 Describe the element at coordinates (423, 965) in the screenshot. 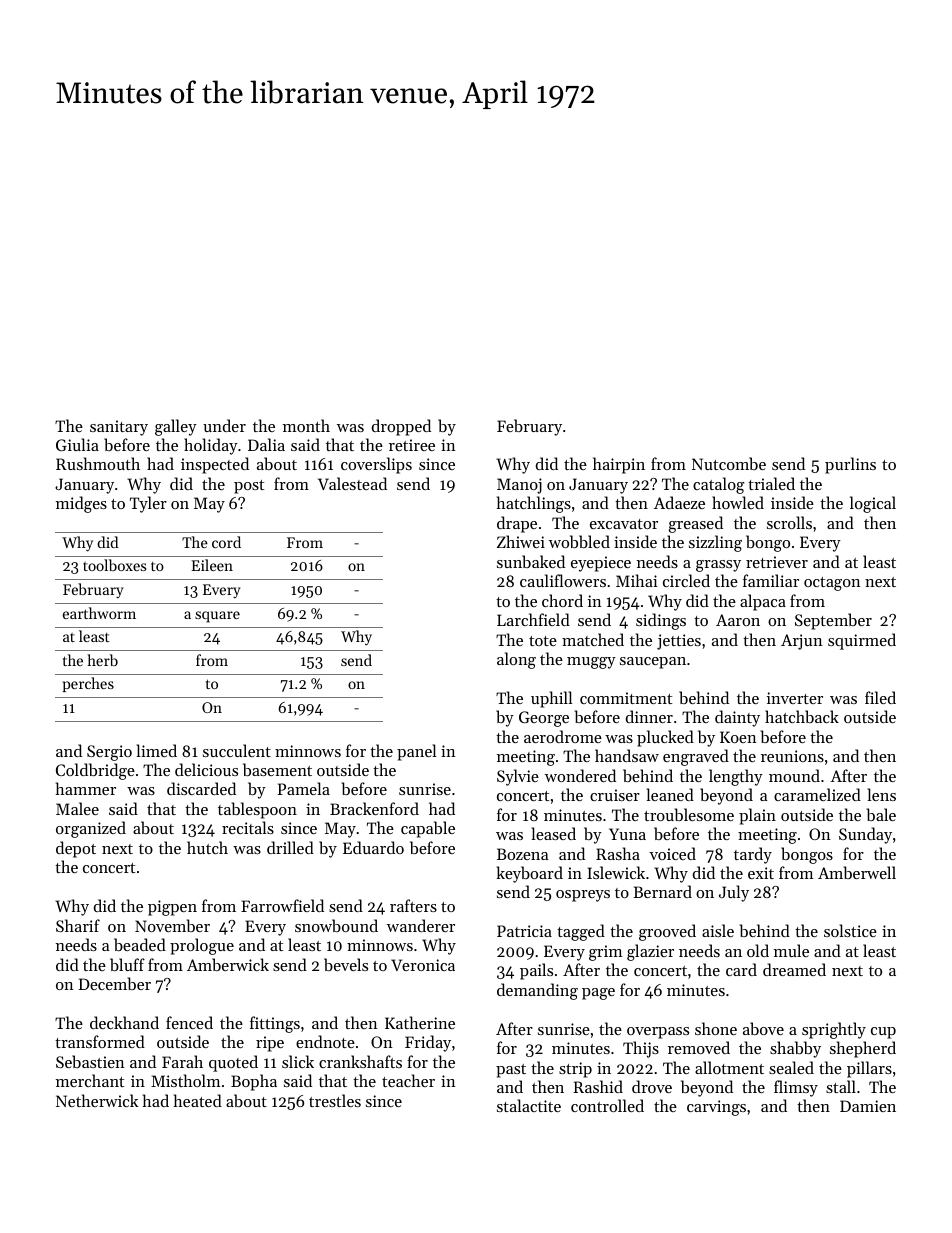

I see `Veronica` at that location.
